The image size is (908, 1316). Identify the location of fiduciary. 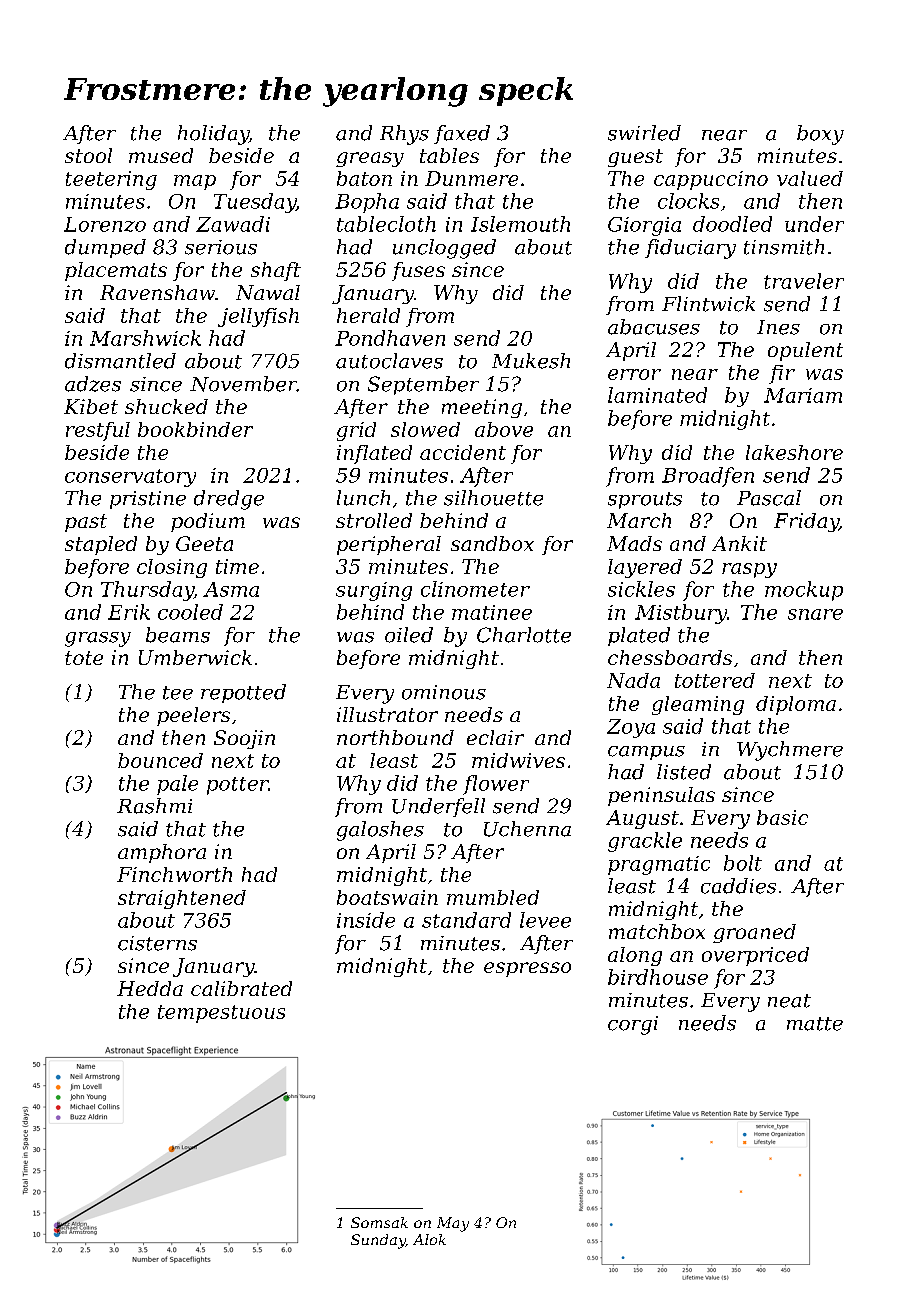
(690, 249).
